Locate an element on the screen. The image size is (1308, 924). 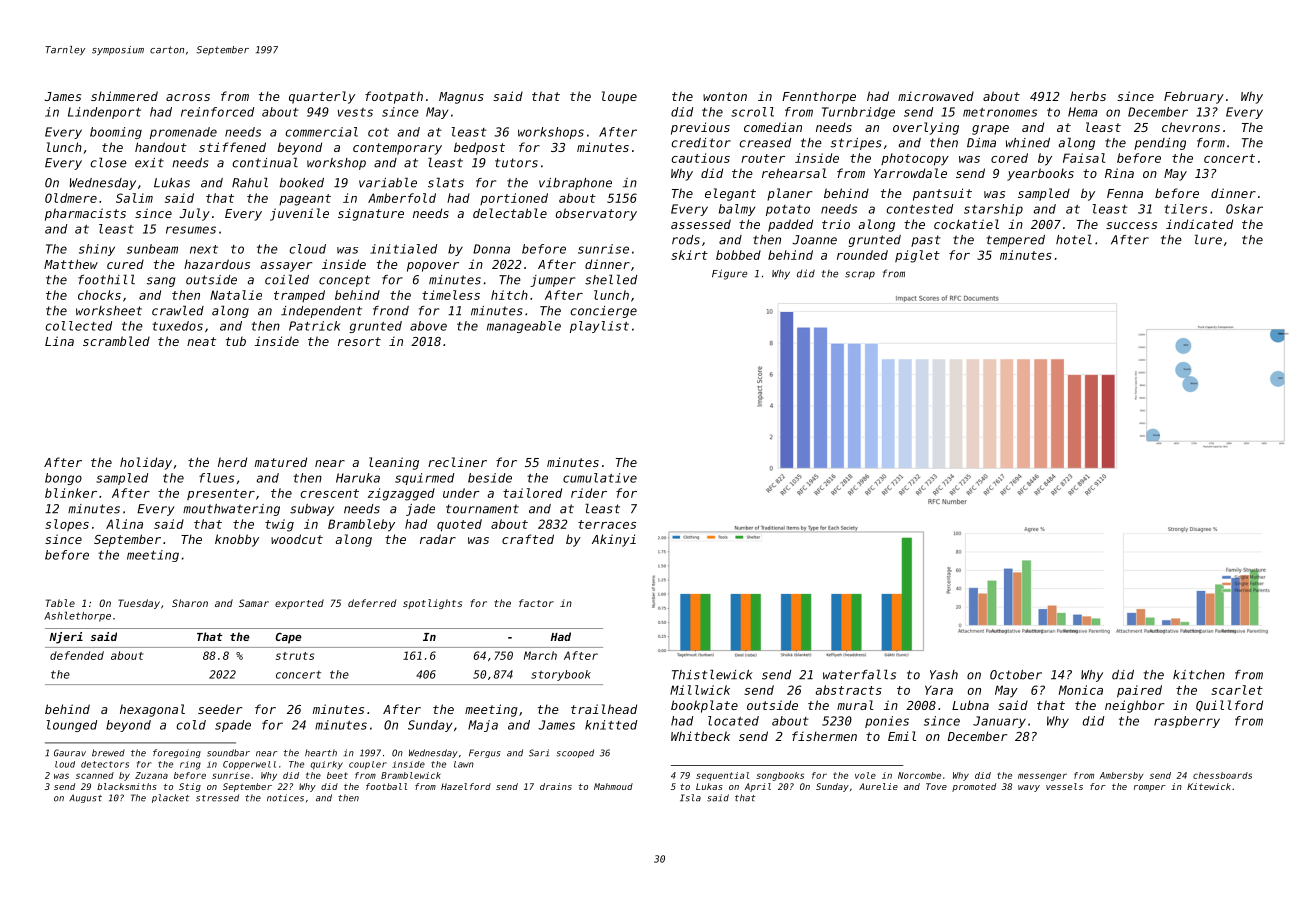
sequential is located at coordinates (722, 776).
